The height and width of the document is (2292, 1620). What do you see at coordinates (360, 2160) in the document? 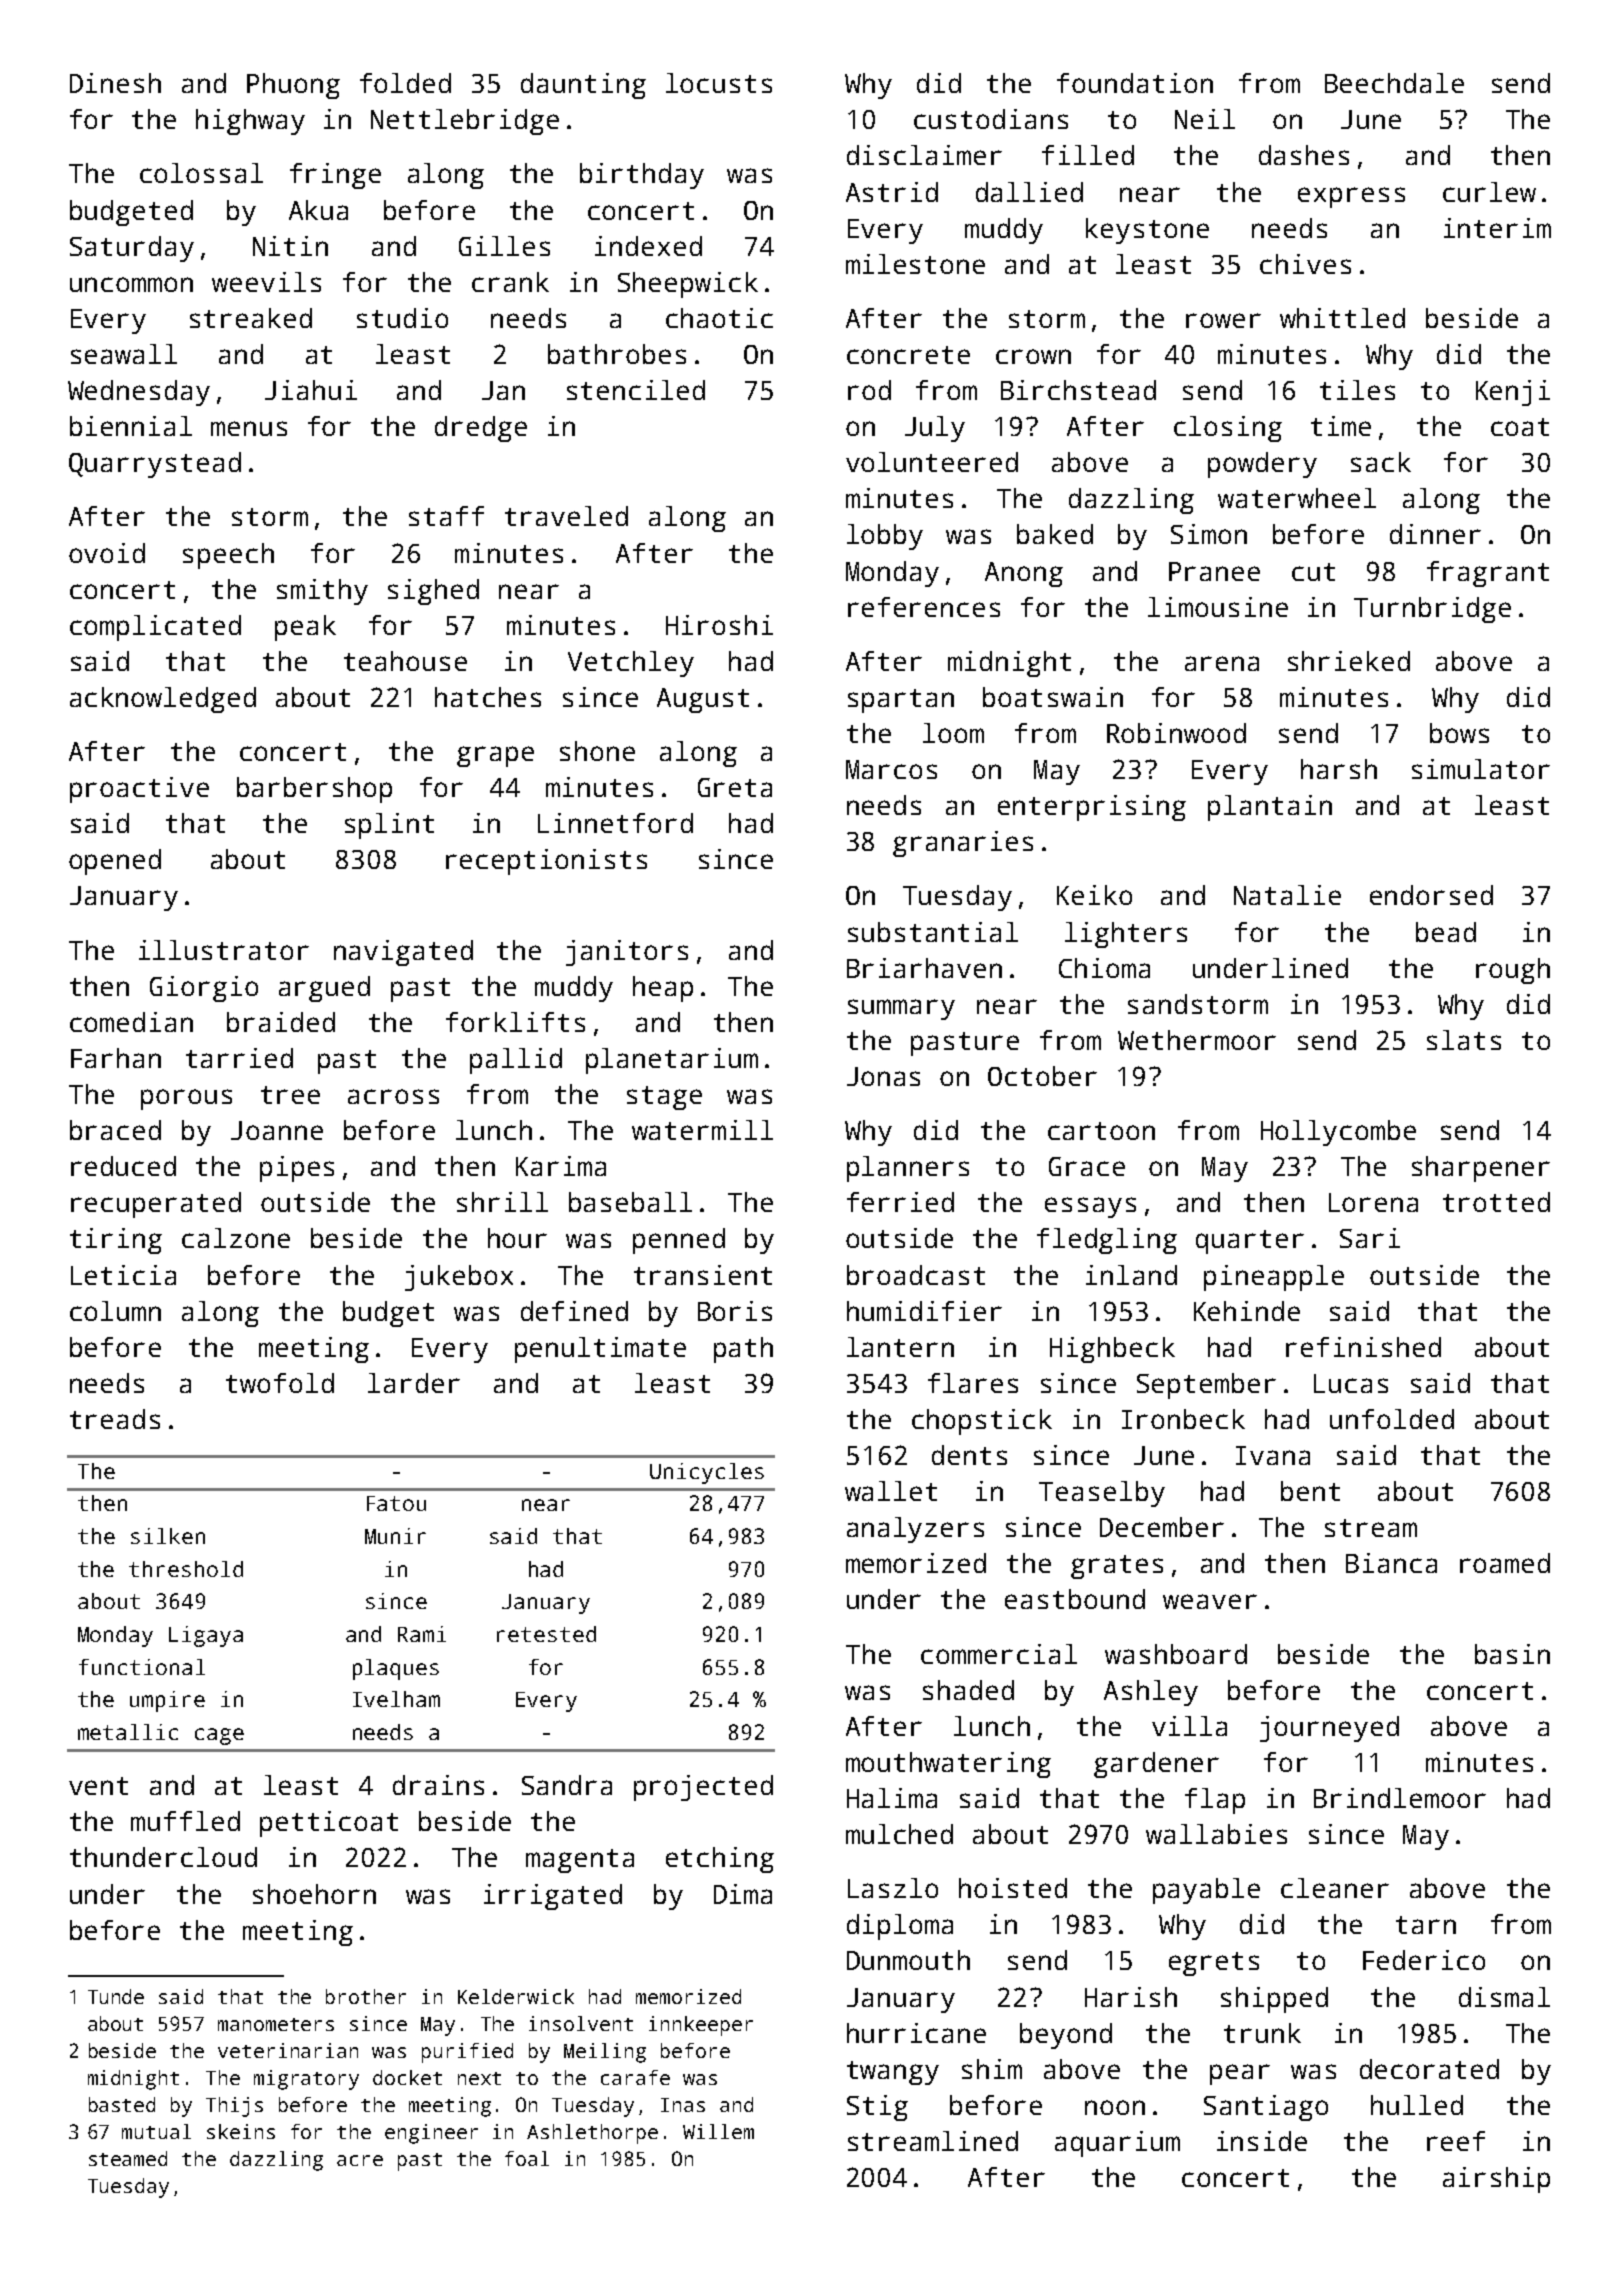
I see `acre` at bounding box center [360, 2160].
